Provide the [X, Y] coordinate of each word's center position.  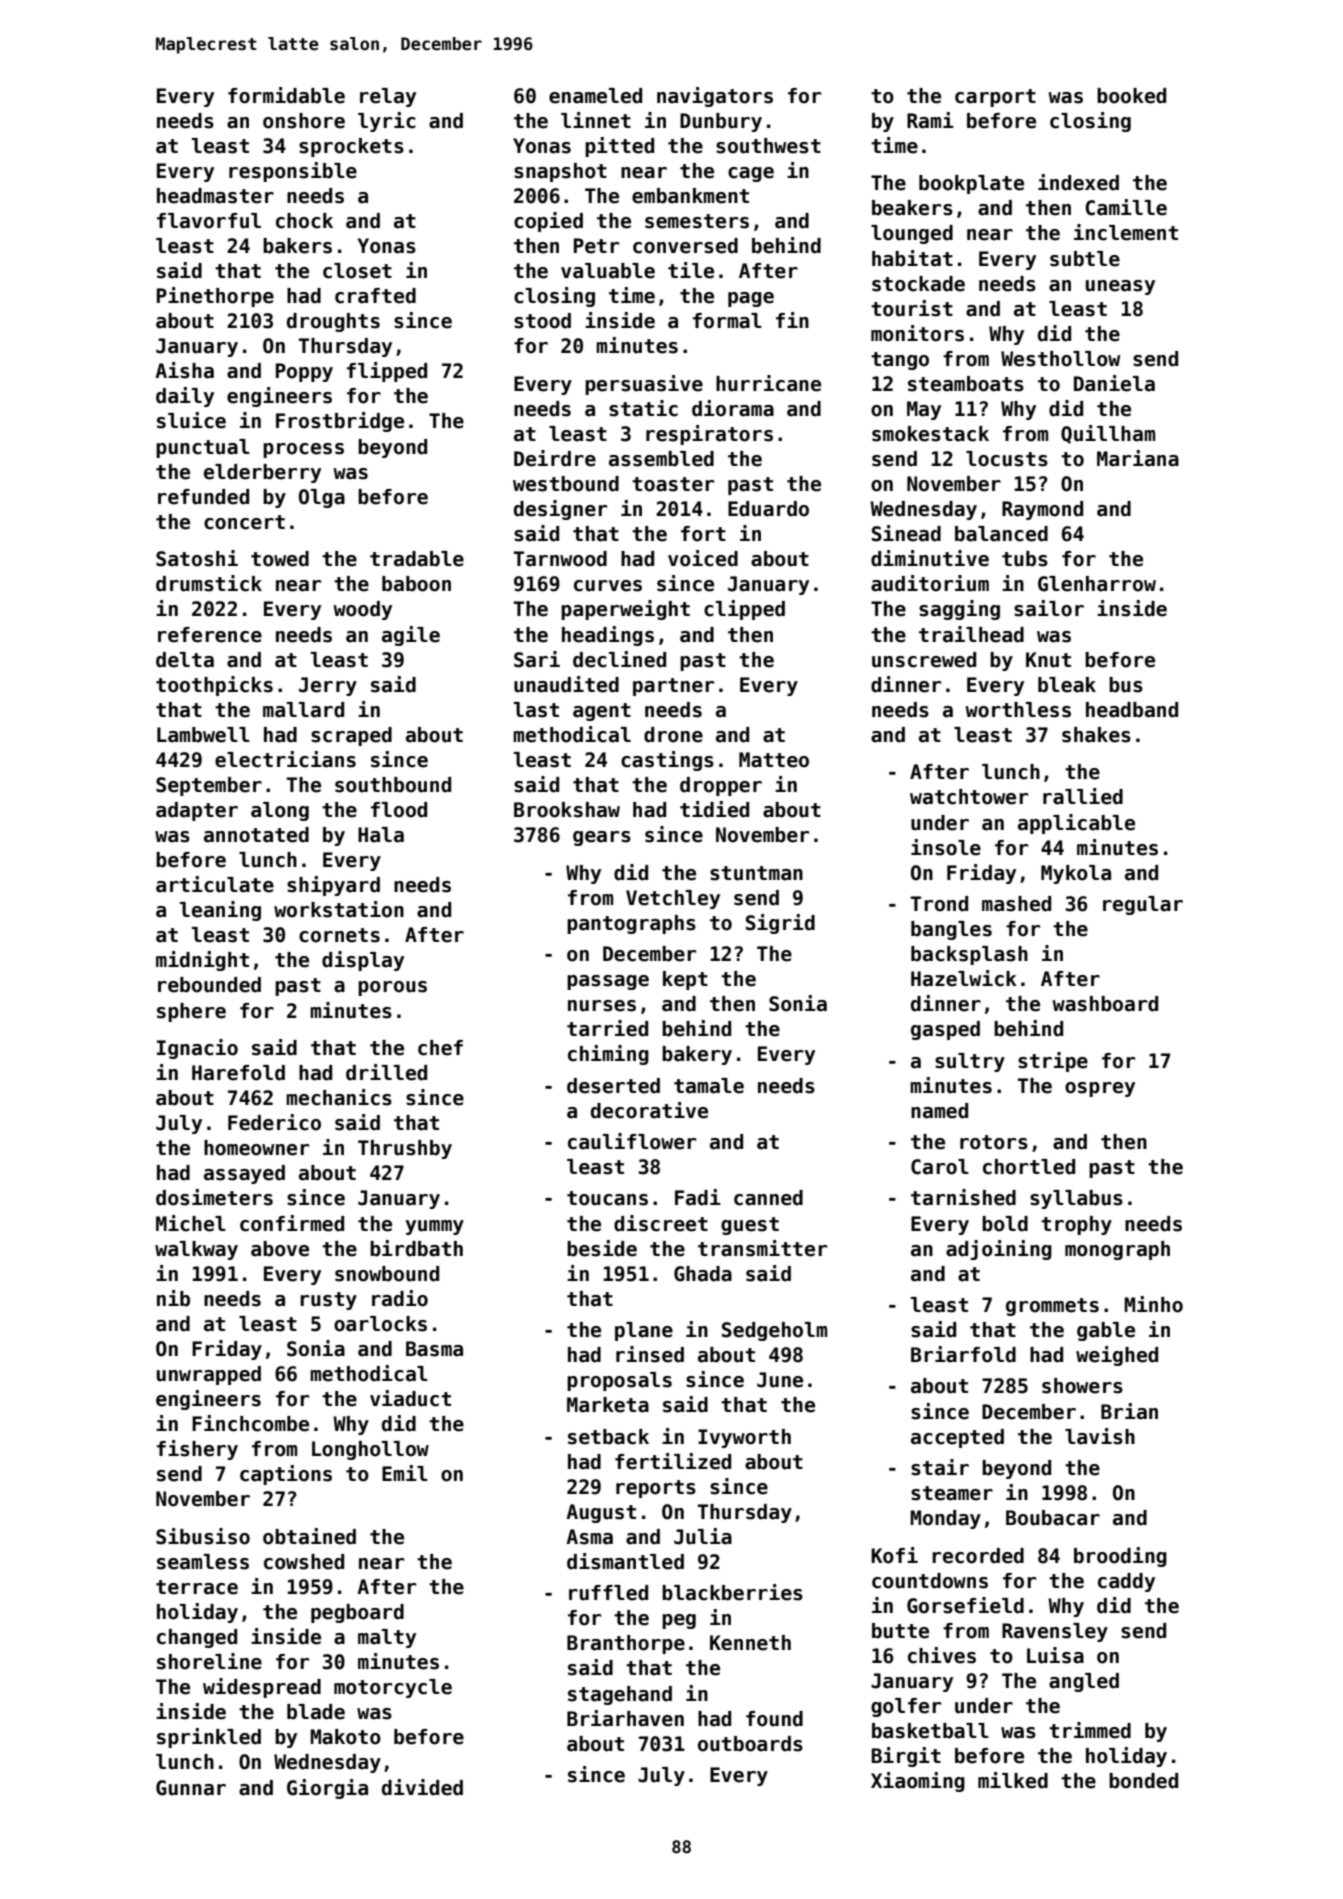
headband [1132, 710]
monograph [1117, 1250]
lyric [387, 122]
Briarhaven [625, 1718]
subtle [1085, 259]
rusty [328, 1301]
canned [768, 1198]
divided [422, 1787]
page [751, 299]
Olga [322, 498]
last [536, 710]
